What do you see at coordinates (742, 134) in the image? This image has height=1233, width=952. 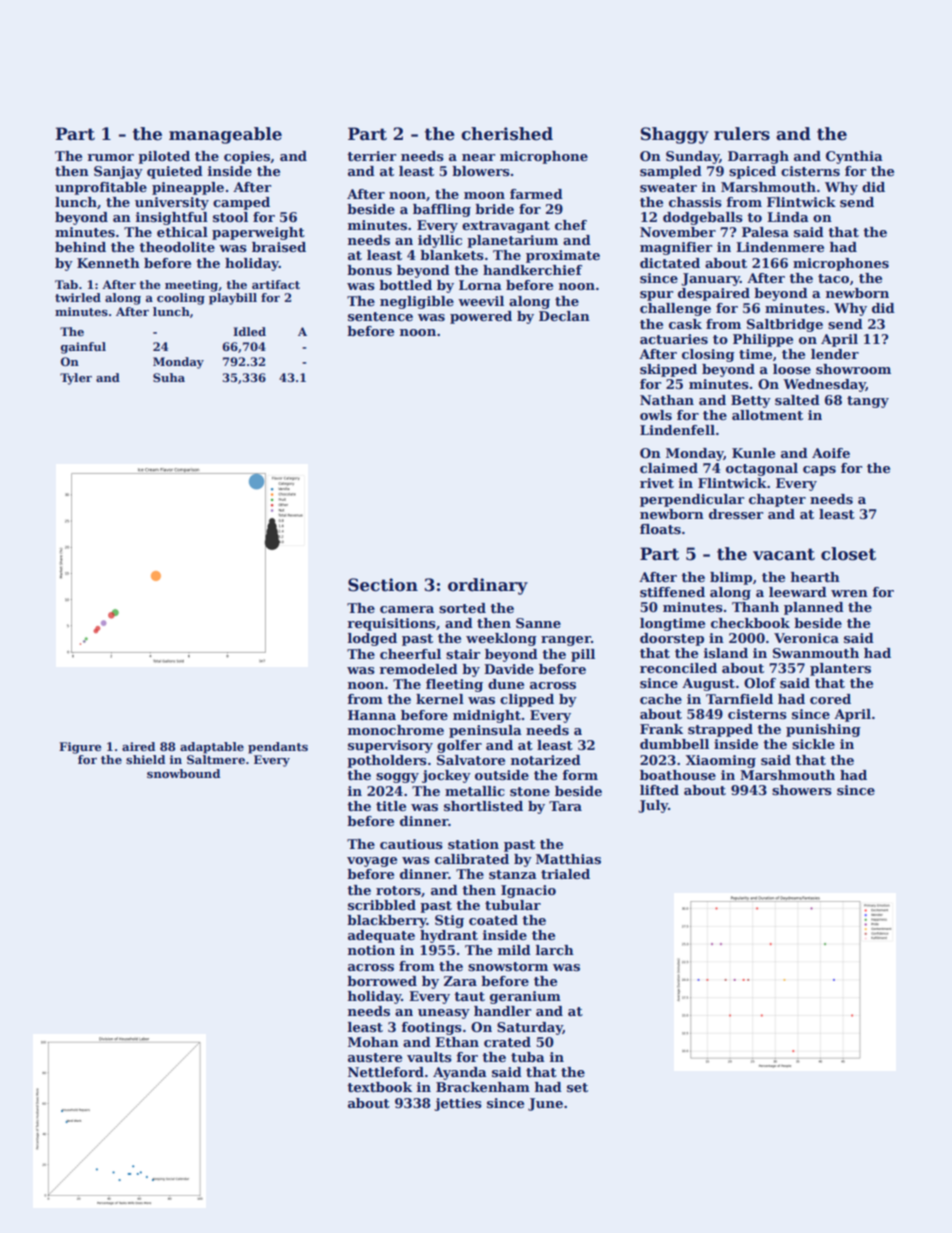 I see `rulers` at bounding box center [742, 134].
